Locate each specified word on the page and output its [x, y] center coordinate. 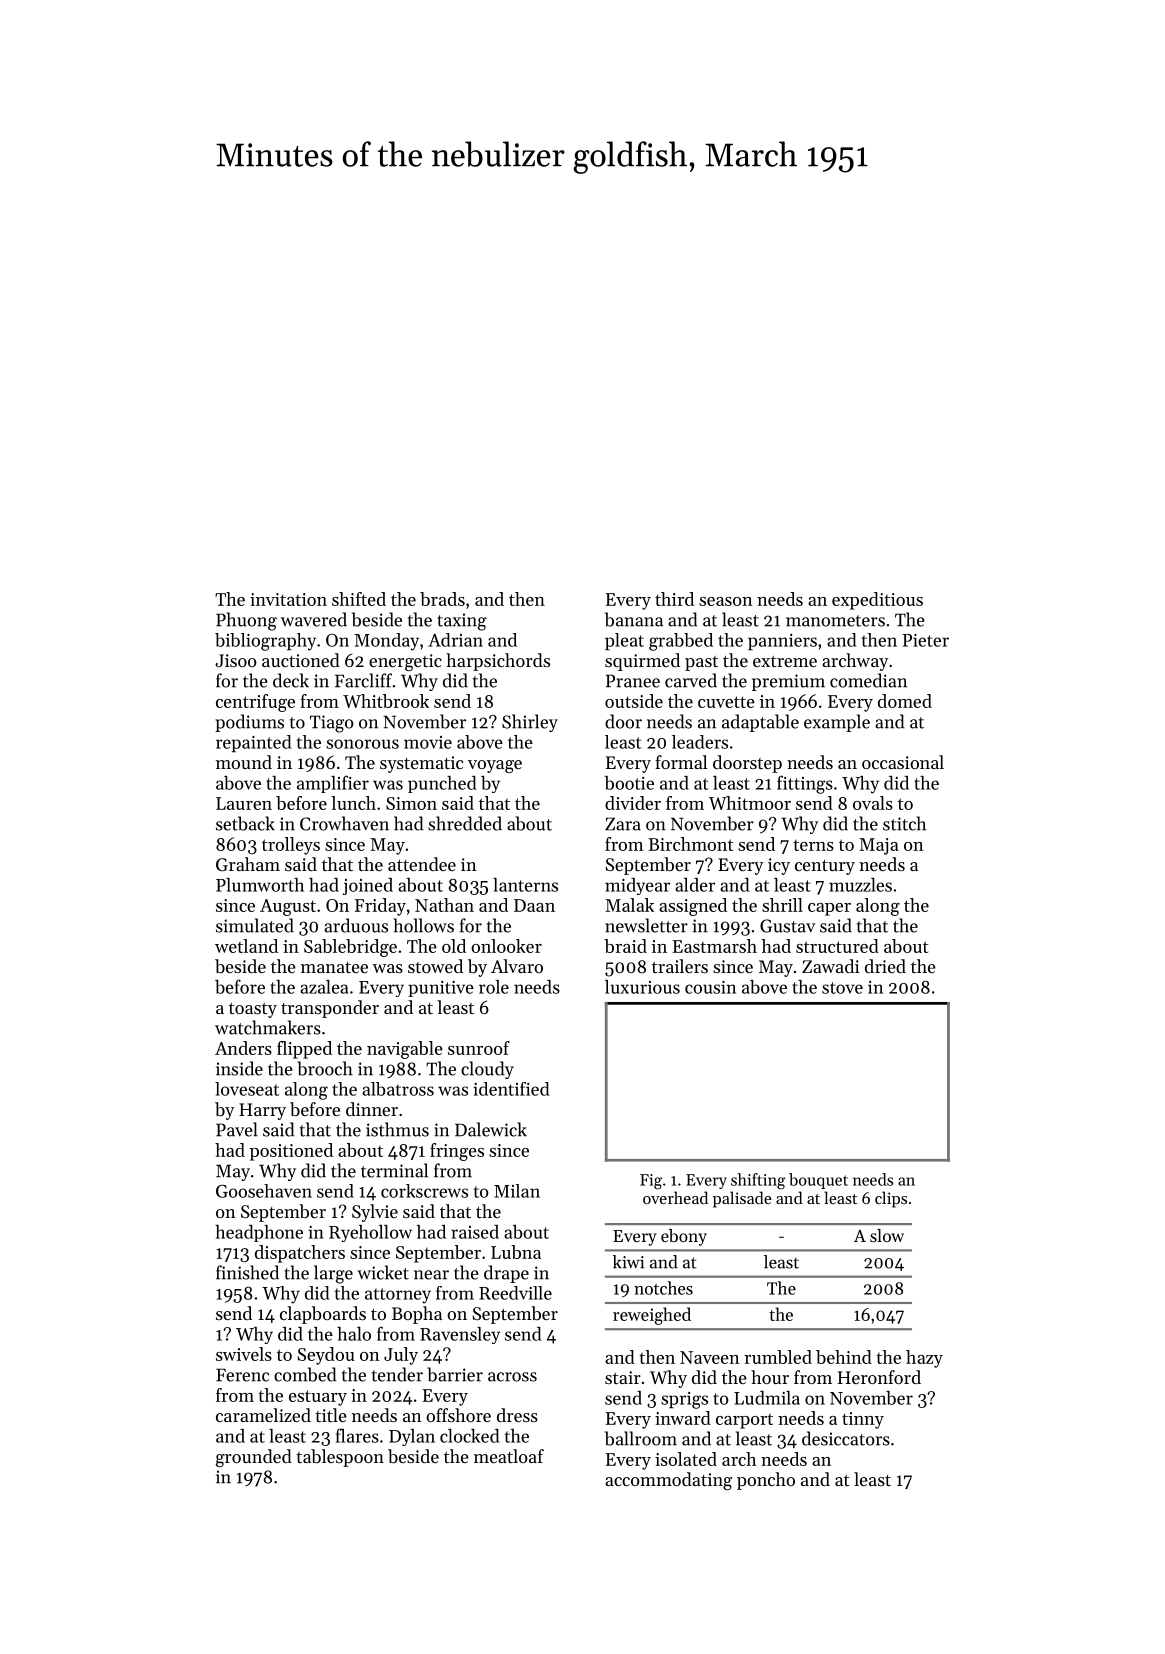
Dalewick [491, 1129]
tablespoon [340, 1458]
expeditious [877, 601]
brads [442, 599]
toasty [253, 1010]
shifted [359, 599]
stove [842, 988]
